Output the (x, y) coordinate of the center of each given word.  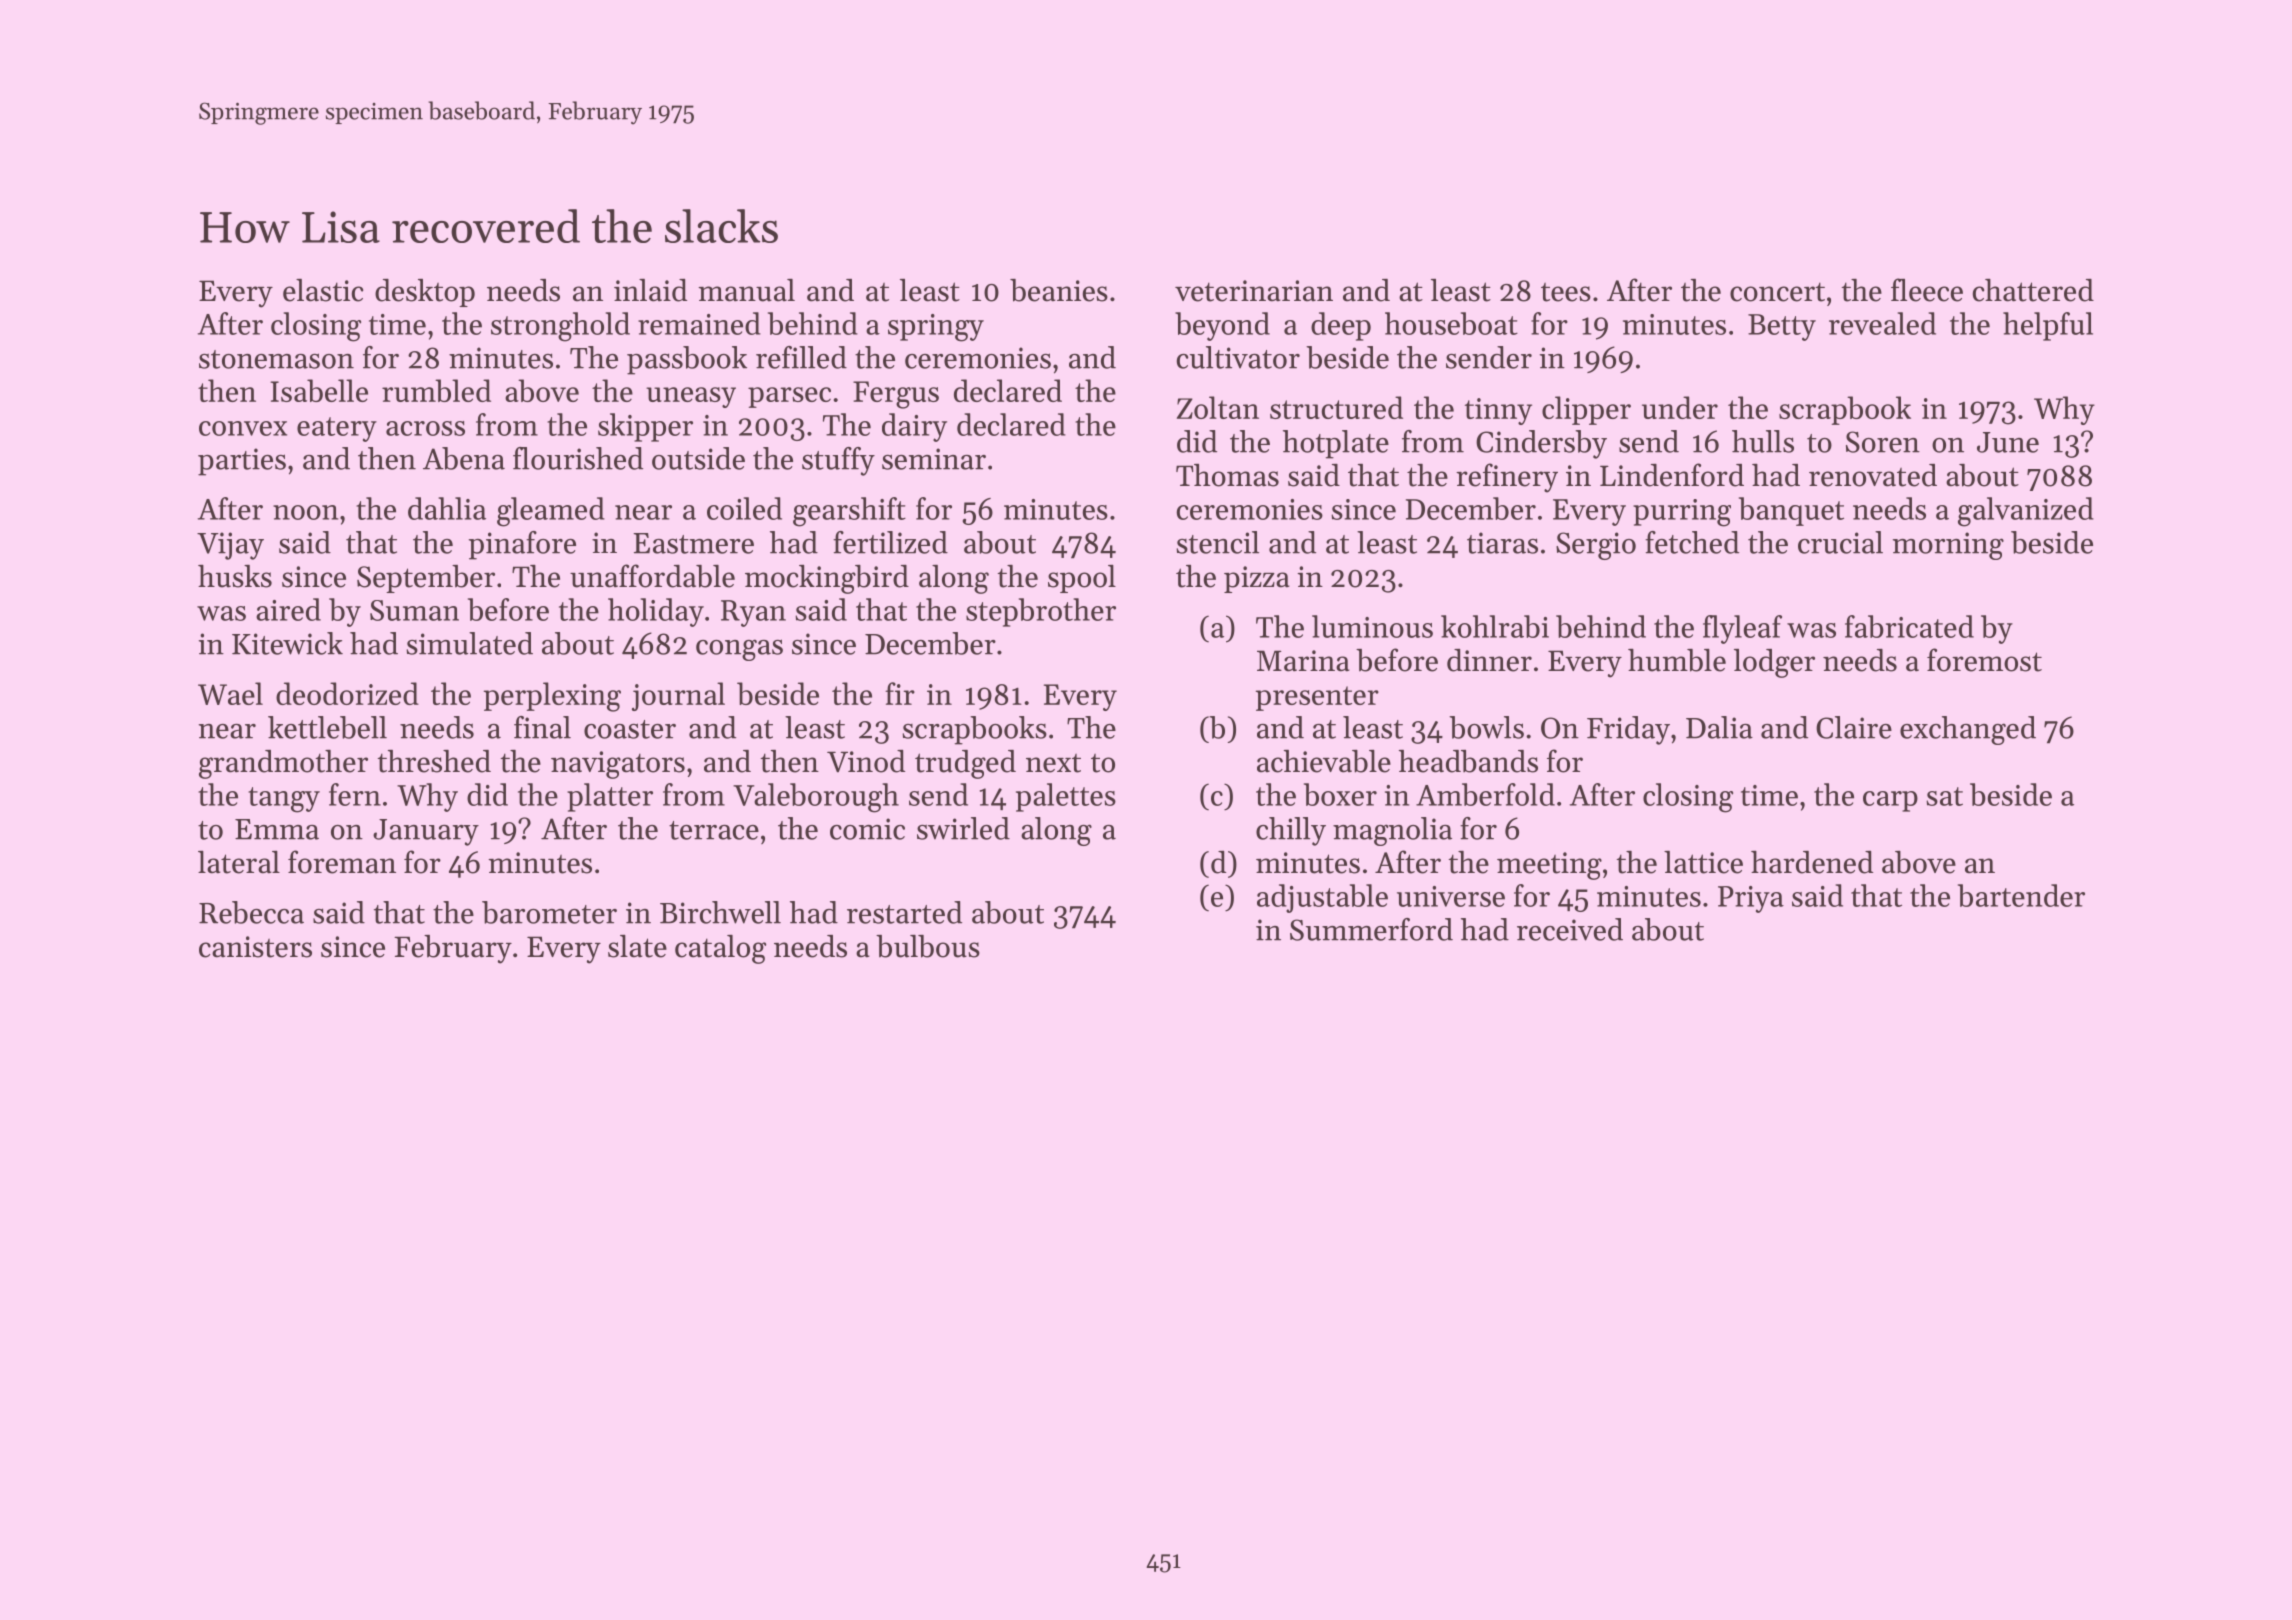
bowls (1486, 727)
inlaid (650, 290)
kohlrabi (1495, 626)
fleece (1927, 290)
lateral (239, 862)
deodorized (347, 693)
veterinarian (1254, 291)
